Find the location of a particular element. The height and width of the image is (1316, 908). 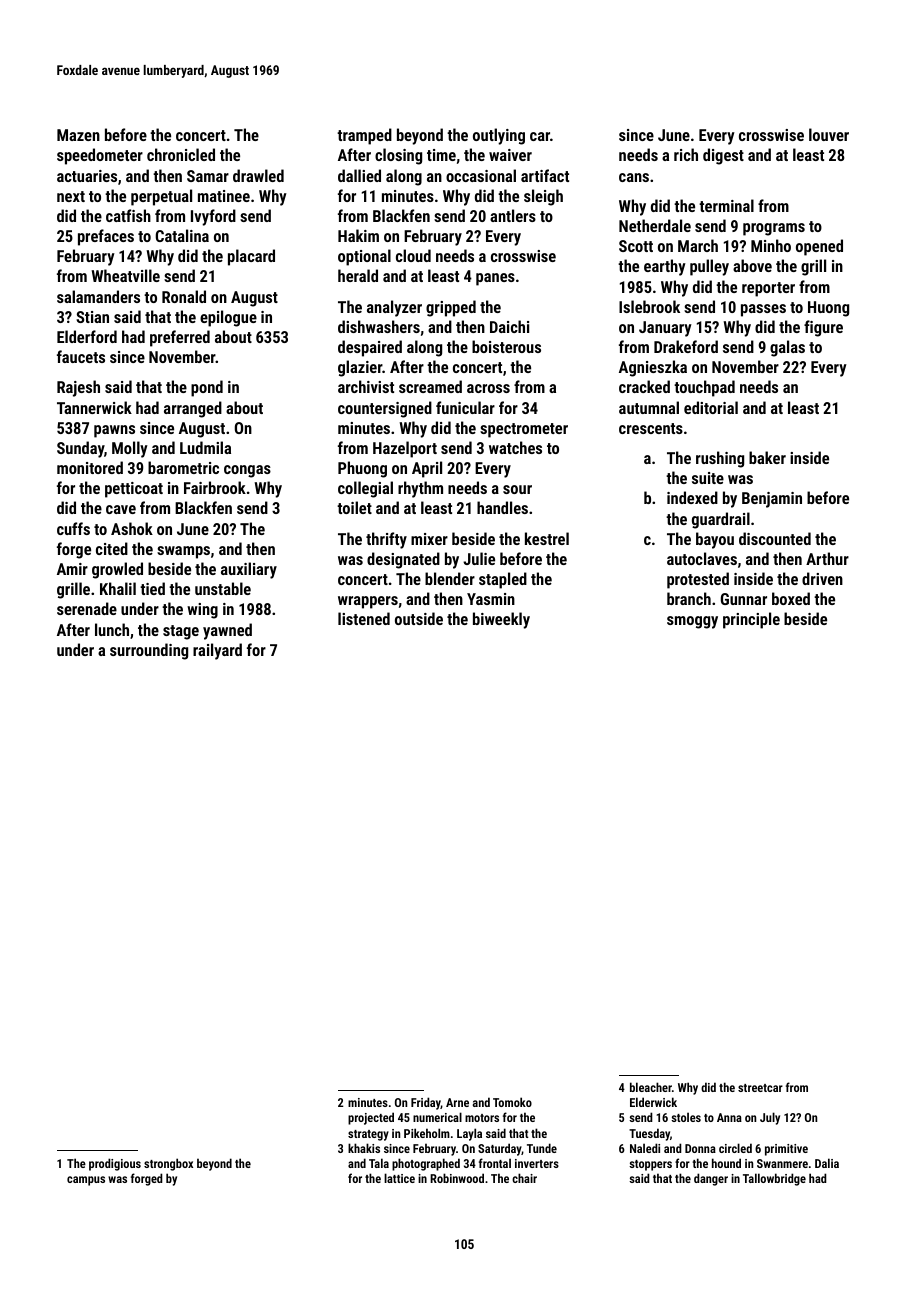

crescents is located at coordinates (651, 428).
